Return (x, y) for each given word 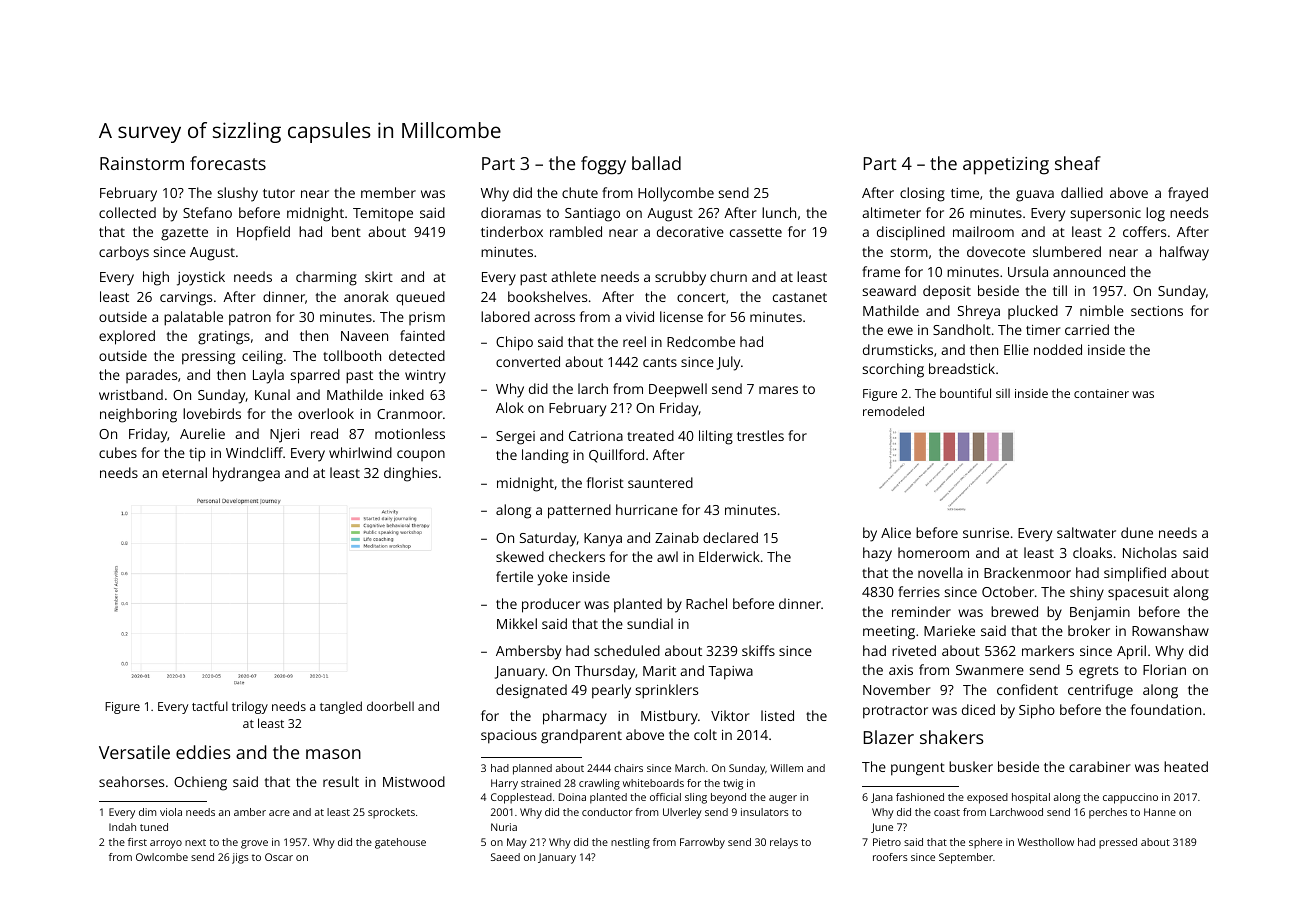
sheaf (1078, 163)
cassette (756, 232)
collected (127, 212)
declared (730, 537)
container (1101, 393)
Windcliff (254, 452)
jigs (240, 858)
